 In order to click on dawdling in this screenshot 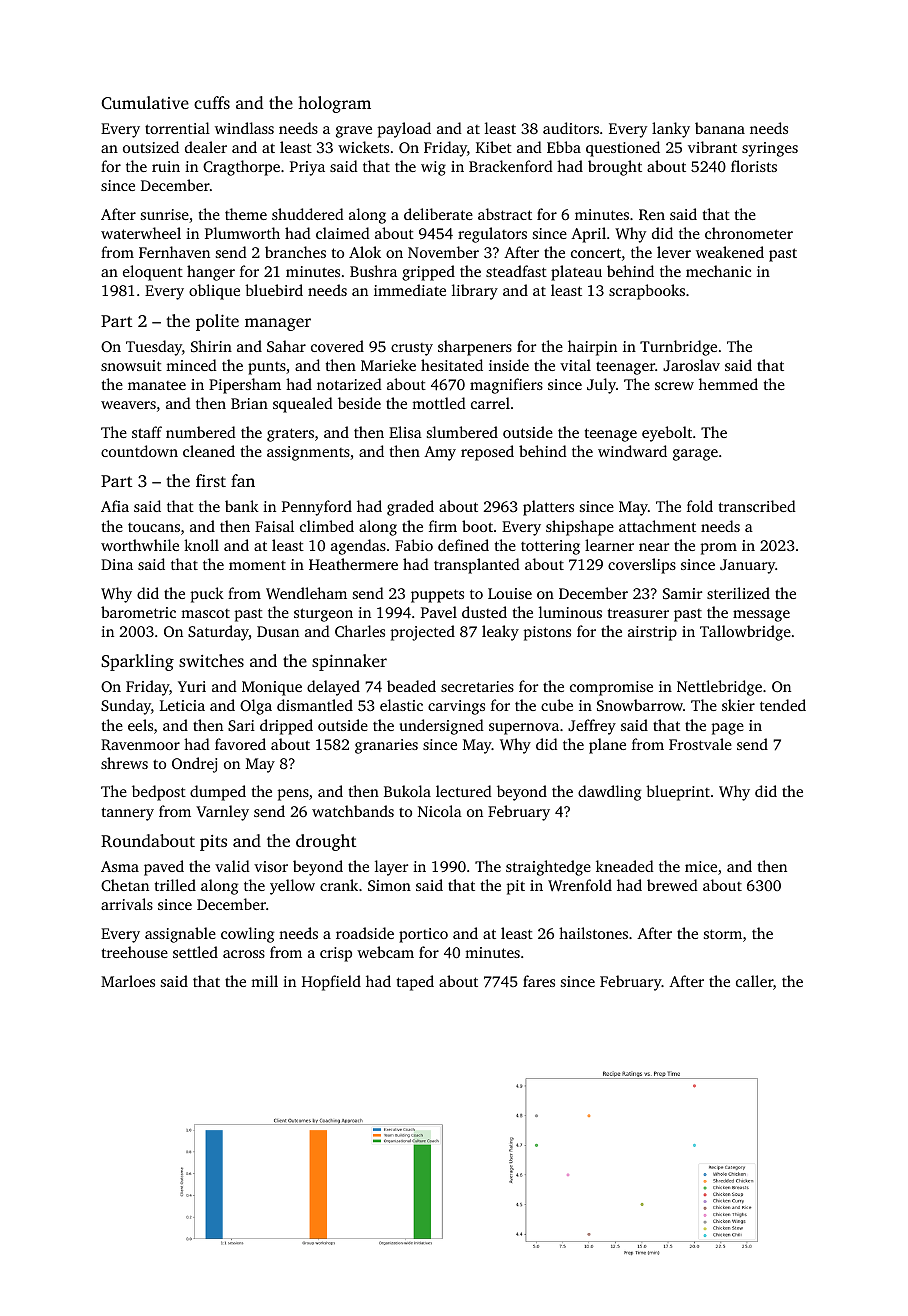, I will do `click(609, 793)`.
